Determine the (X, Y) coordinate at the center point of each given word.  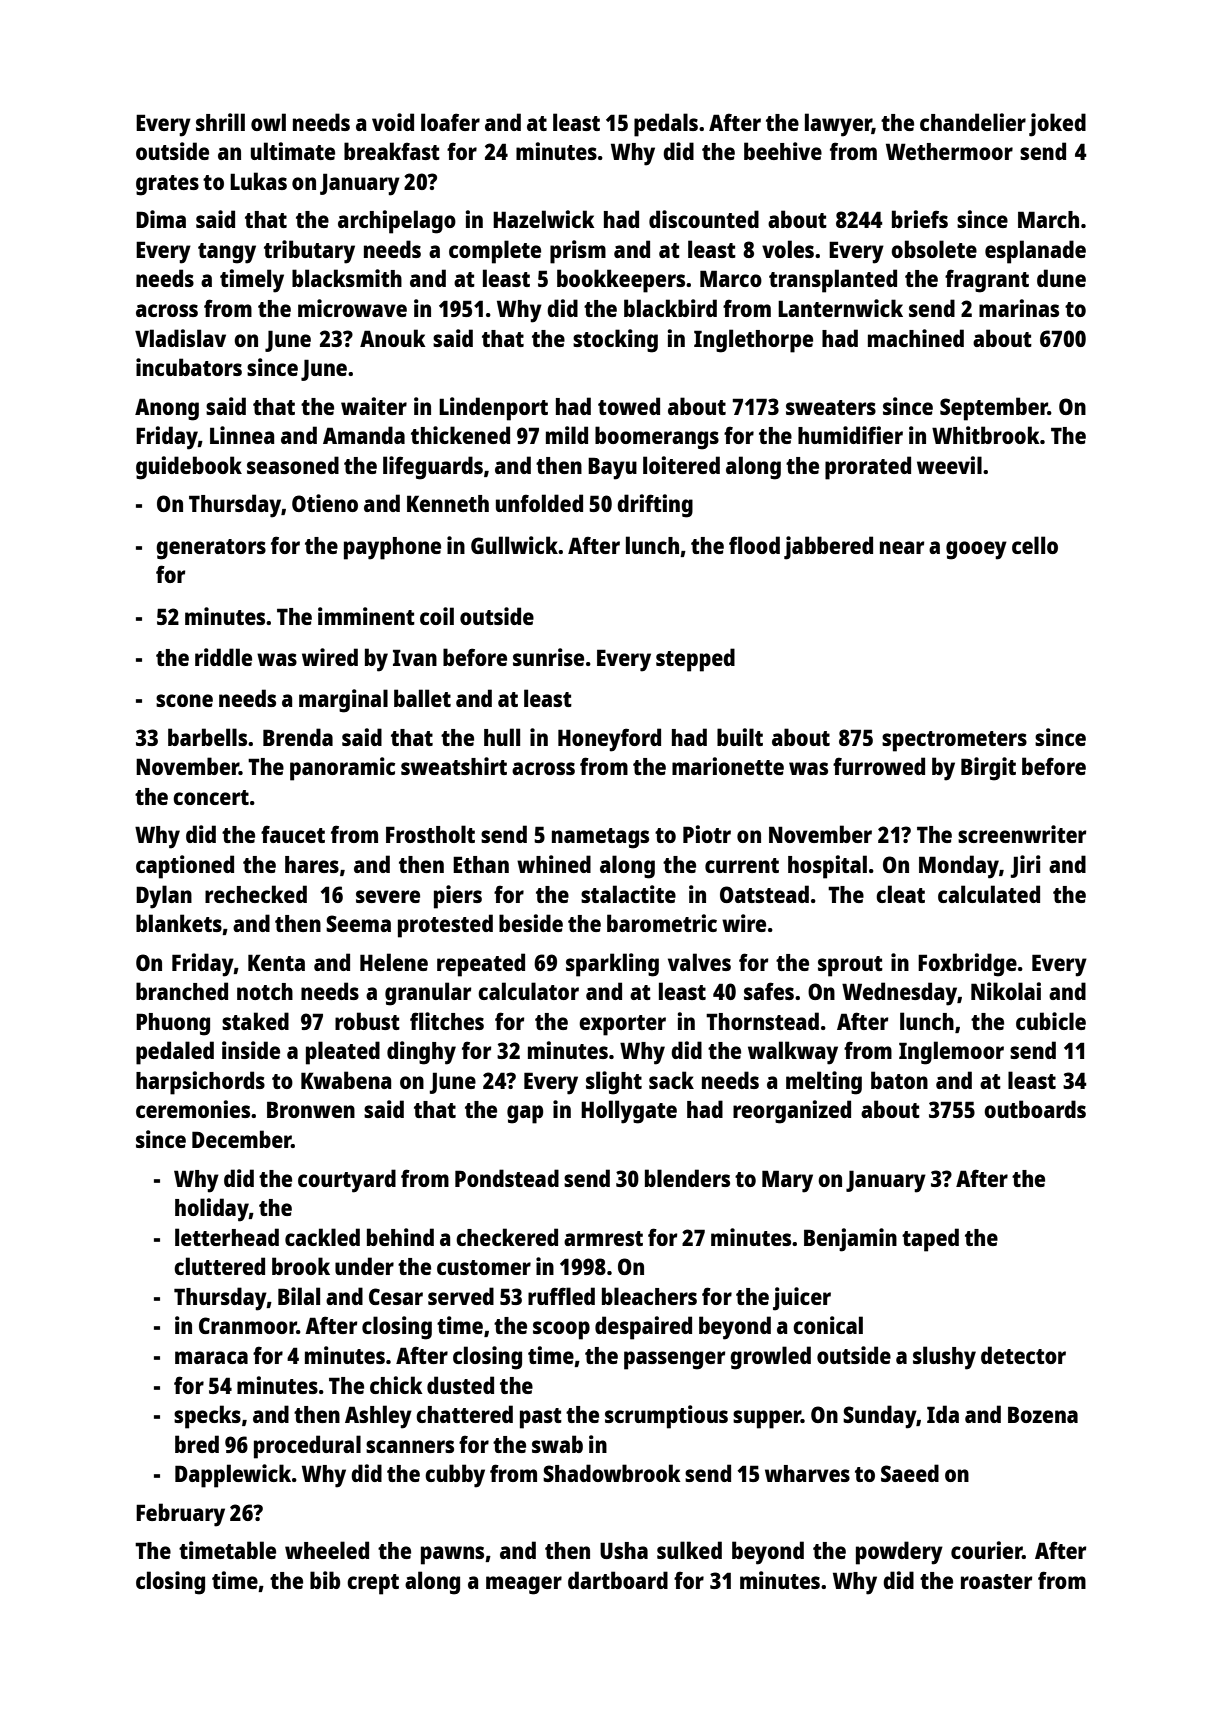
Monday (959, 867)
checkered (507, 1237)
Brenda (298, 737)
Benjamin (850, 1240)
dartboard (618, 1580)
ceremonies (193, 1109)
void (393, 122)
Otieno (325, 503)
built (740, 737)
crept (373, 1584)
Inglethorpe (753, 341)
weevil (949, 465)
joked (1057, 125)
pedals (666, 125)
